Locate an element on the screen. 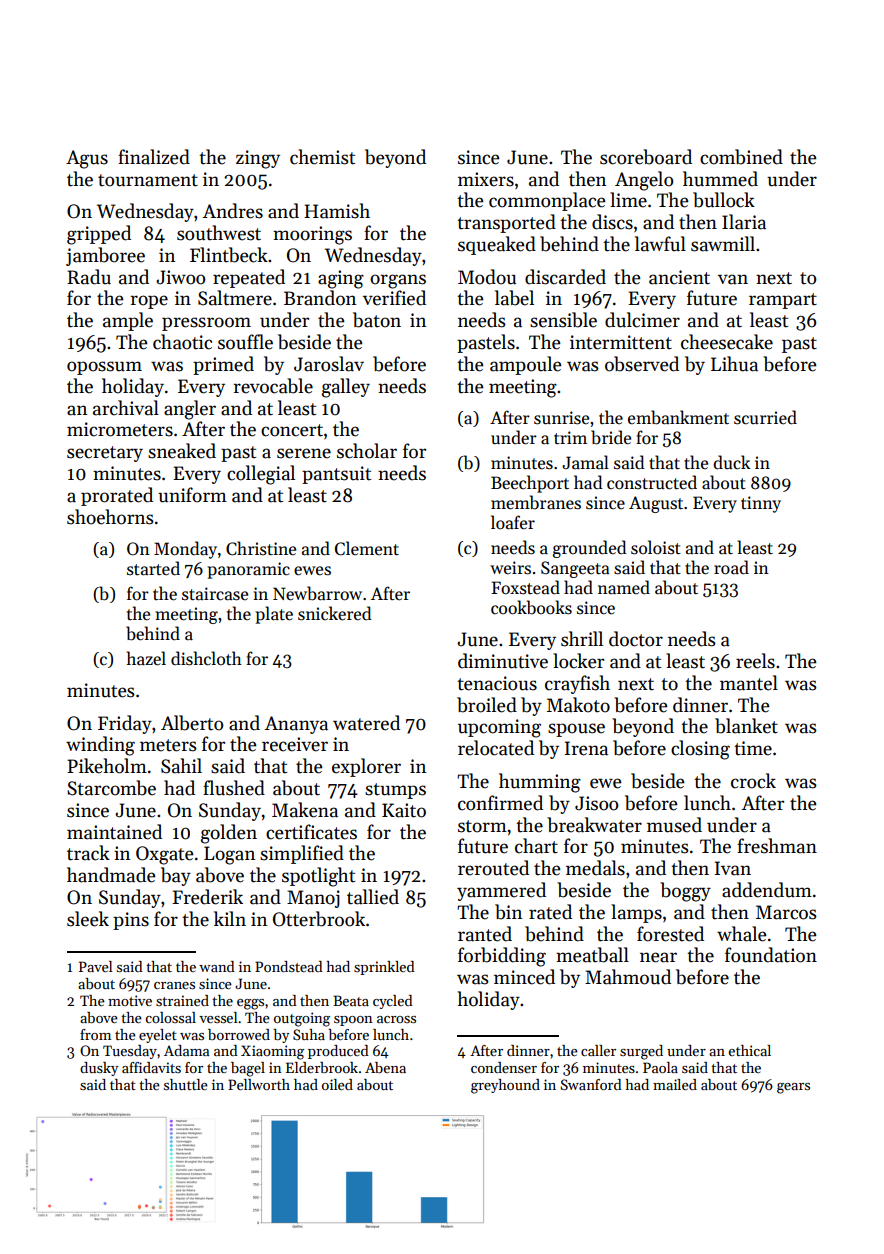 Image resolution: width=884 pixels, height=1254 pixels. dusky is located at coordinates (99, 1069).
